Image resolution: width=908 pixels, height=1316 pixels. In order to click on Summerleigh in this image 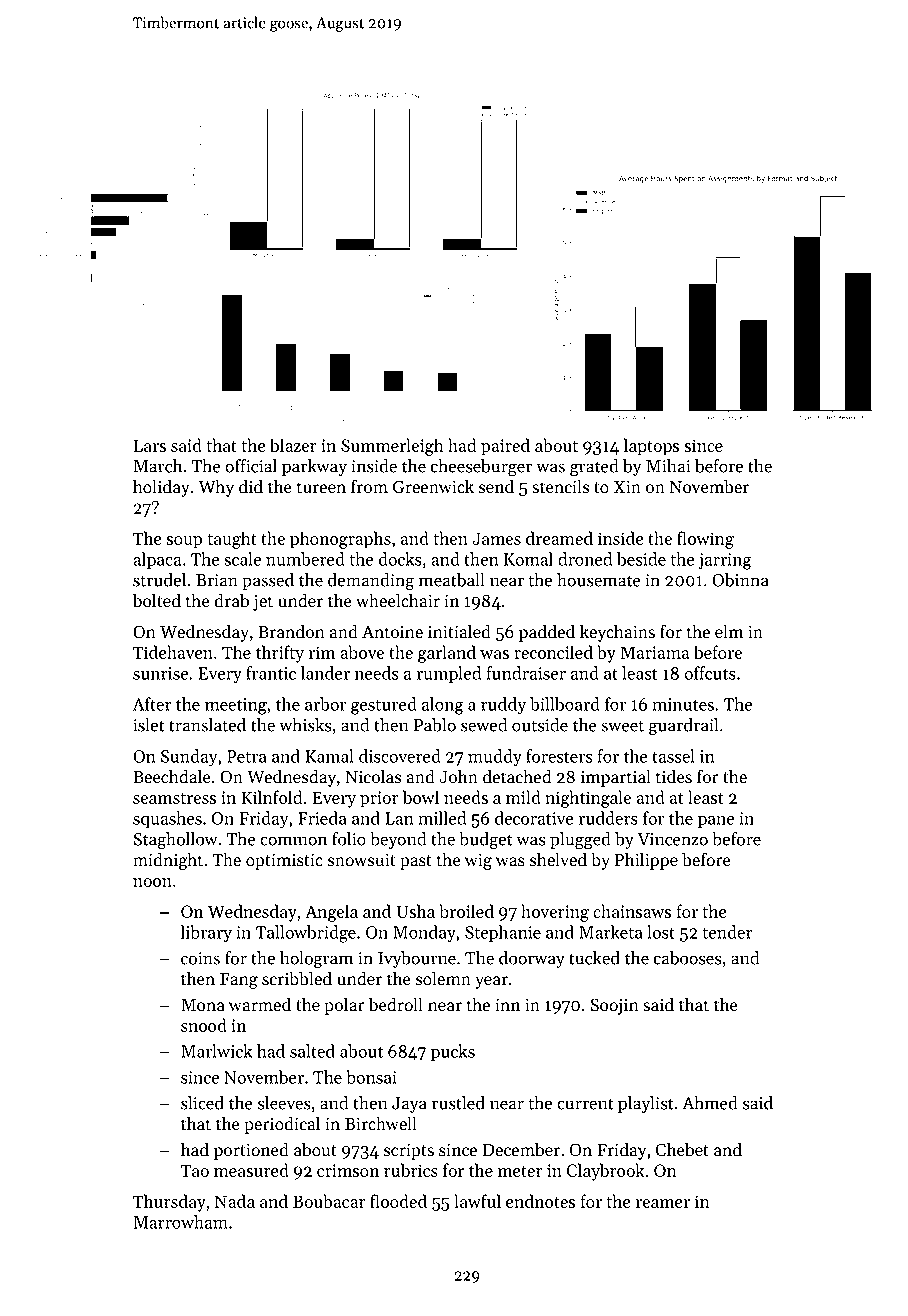, I will do `click(392, 447)`.
